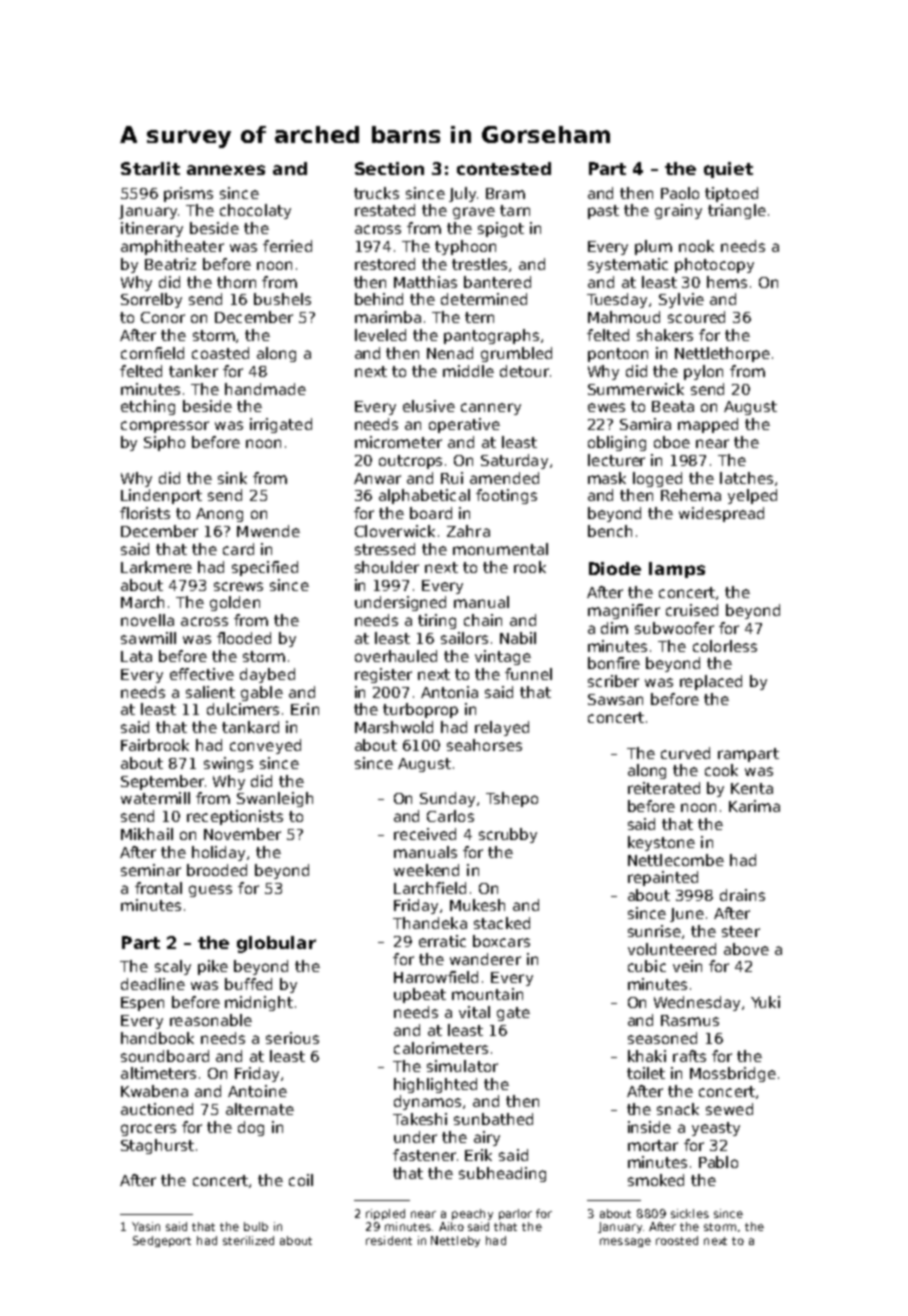  What do you see at coordinates (681, 300) in the screenshot?
I see `Sylvie` at bounding box center [681, 300].
